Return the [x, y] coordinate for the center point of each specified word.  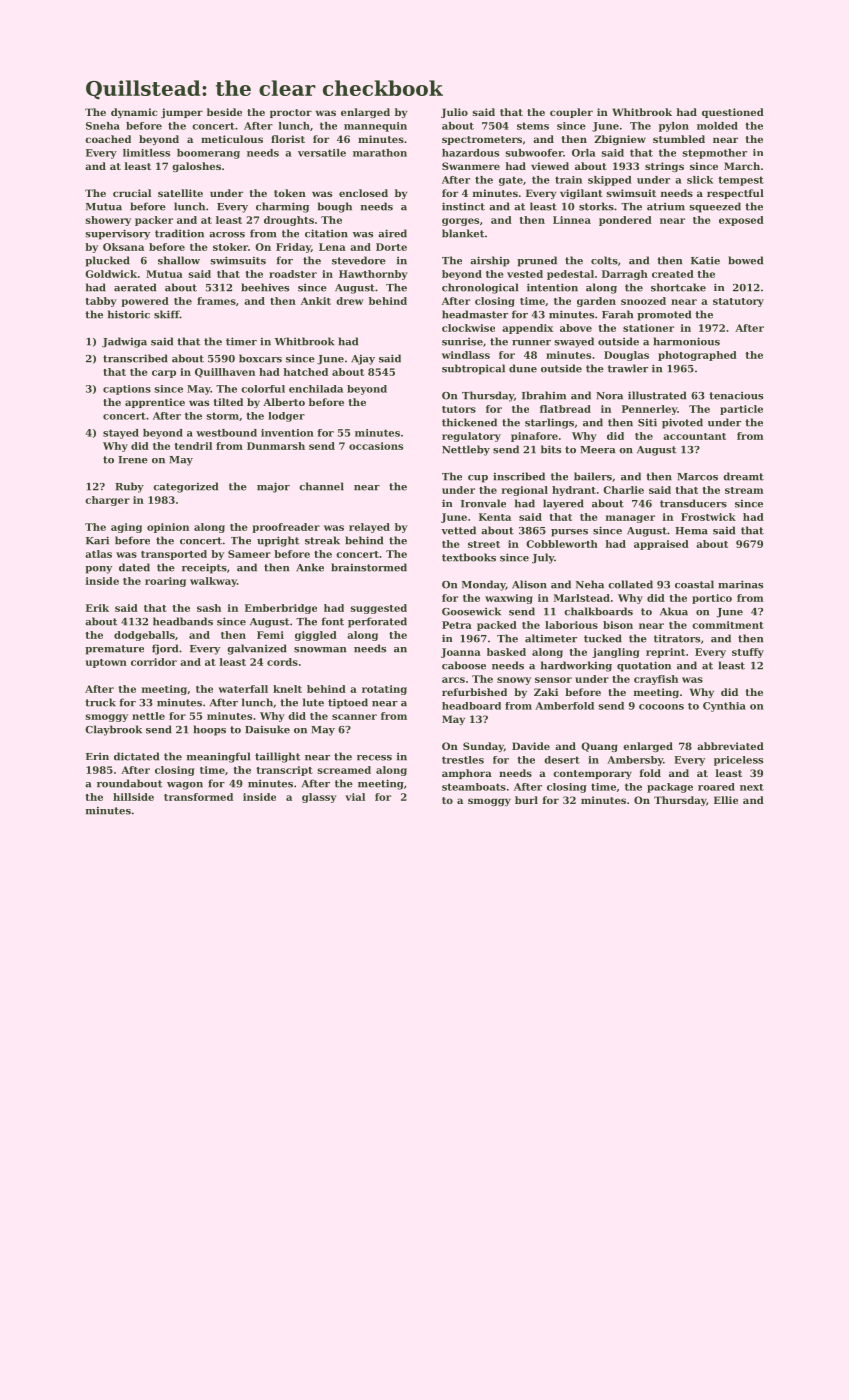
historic [129, 314]
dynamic [134, 113]
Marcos [697, 477]
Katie [705, 261]
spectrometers [482, 140]
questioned [733, 113]
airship [490, 261]
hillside [133, 797]
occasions [376, 446]
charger [107, 501]
